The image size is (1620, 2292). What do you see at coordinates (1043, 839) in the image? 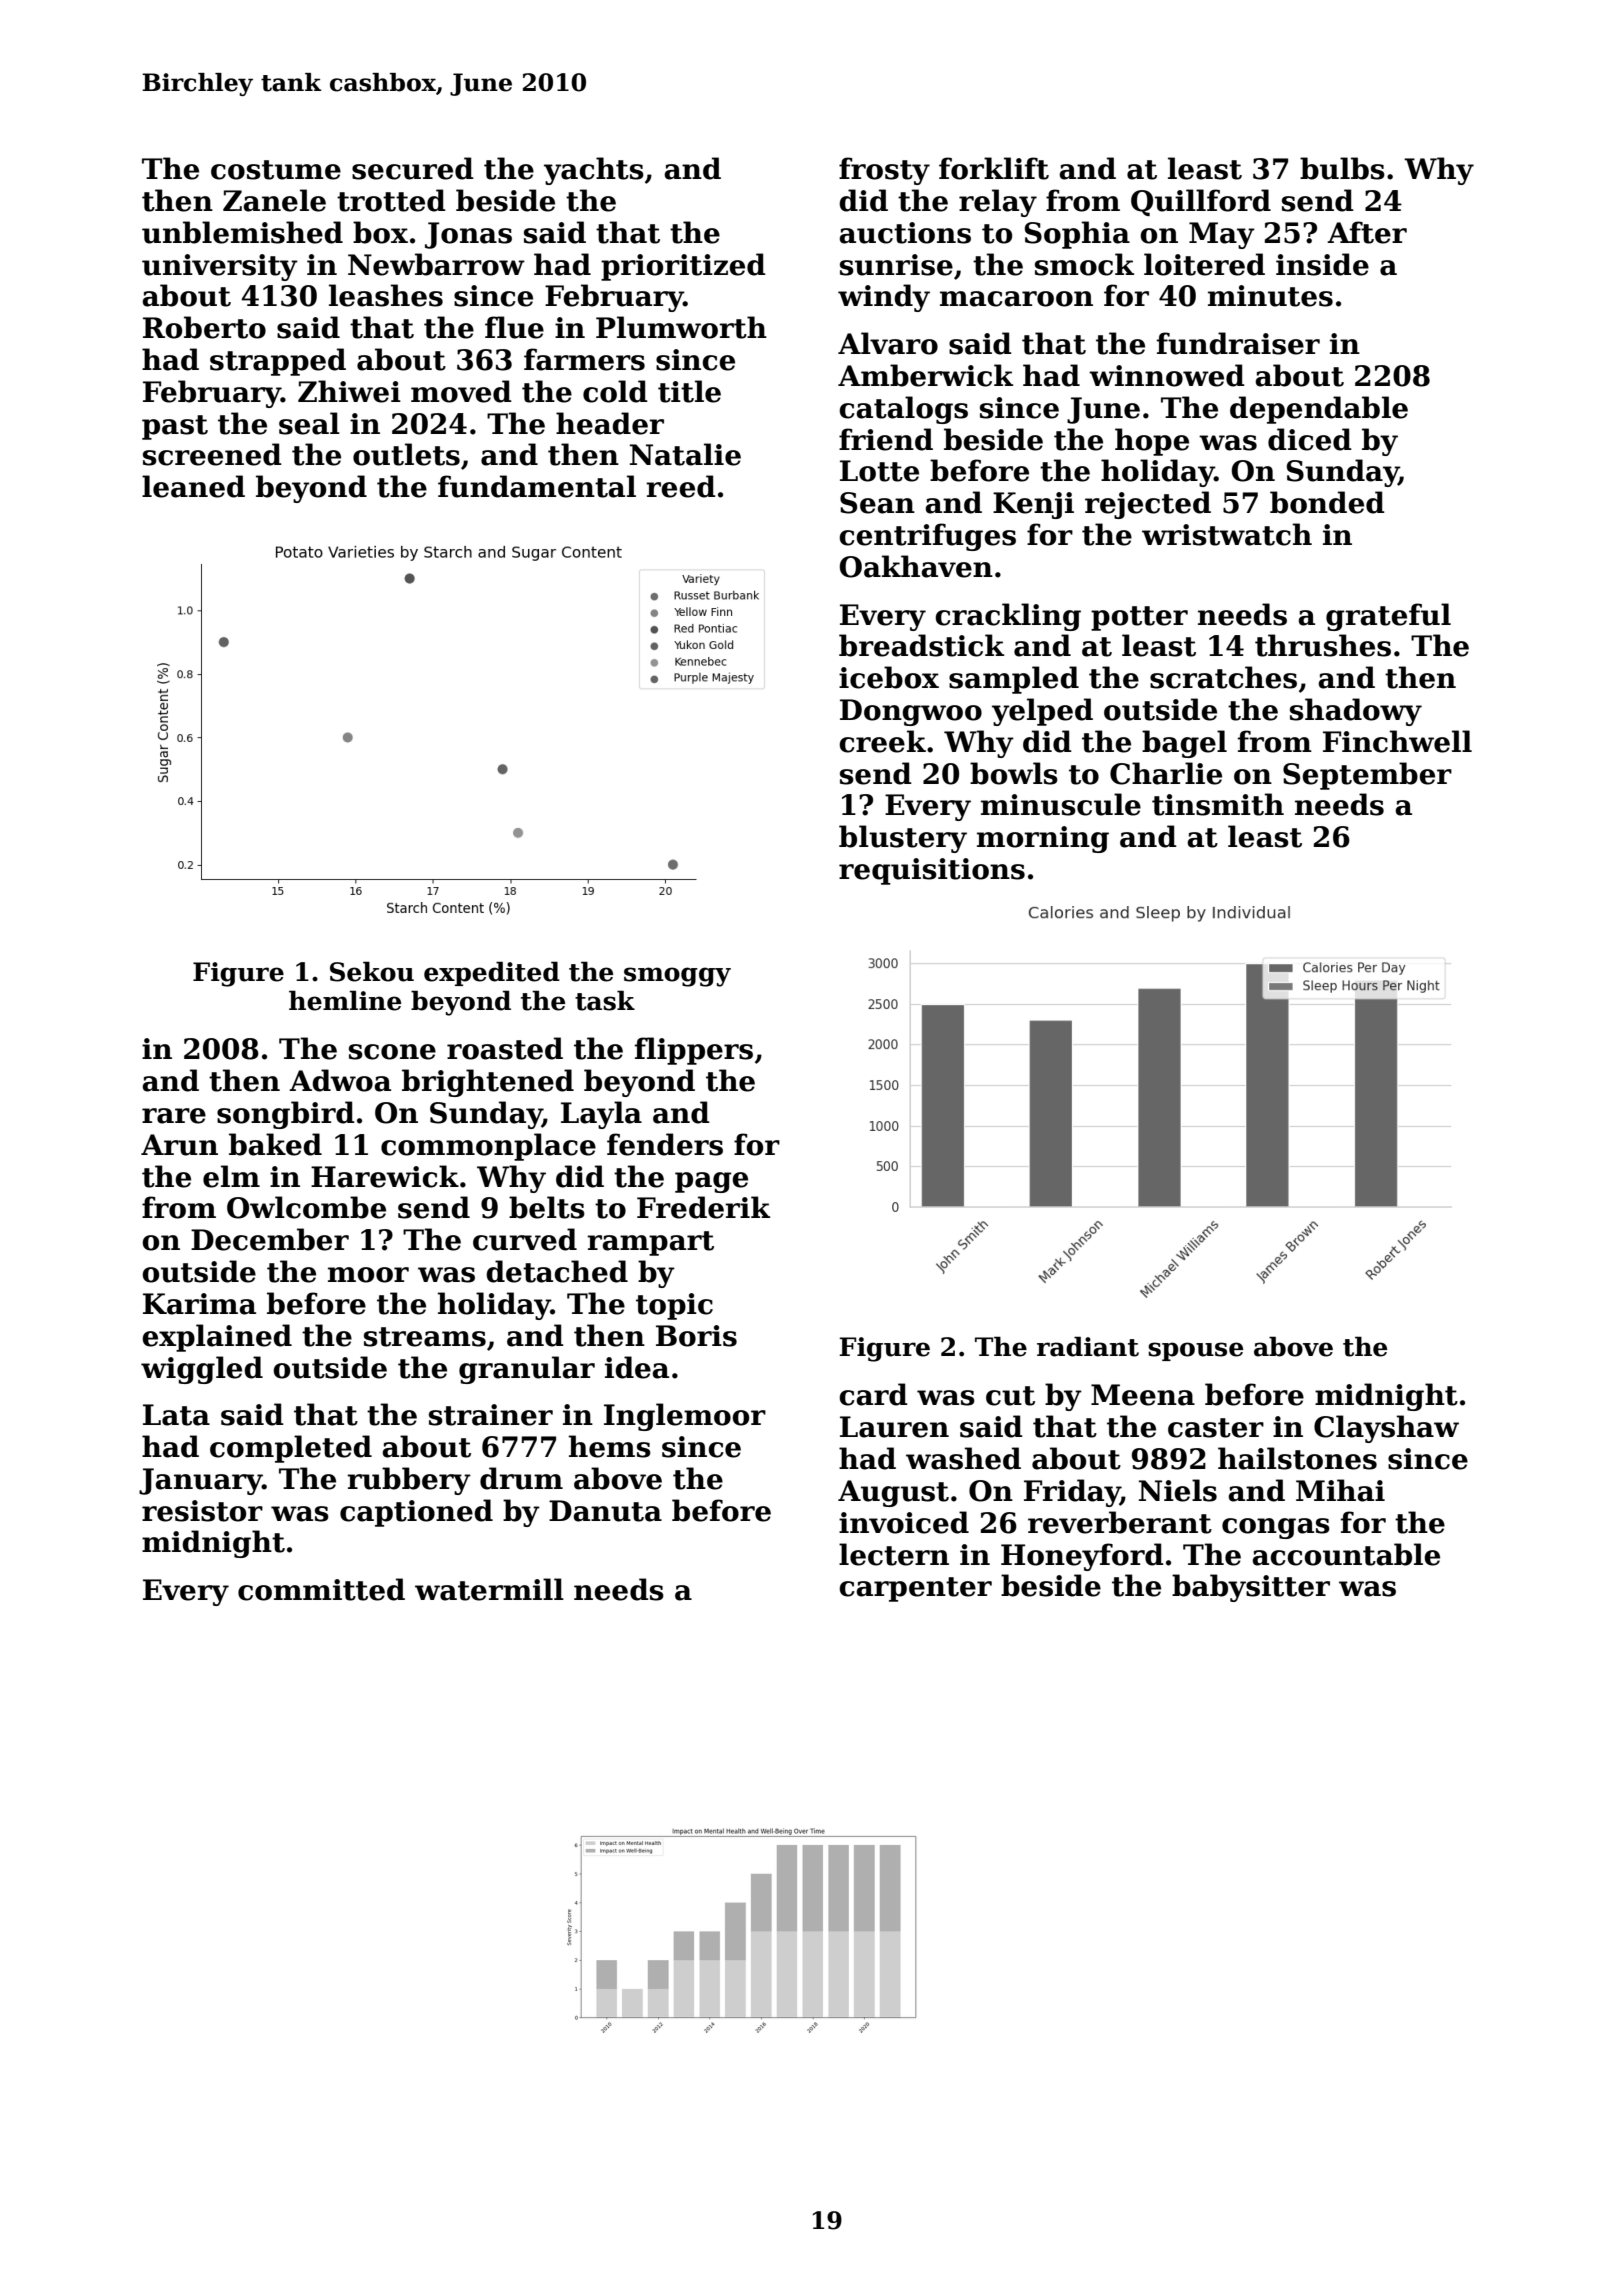
I see `morning` at bounding box center [1043, 839].
